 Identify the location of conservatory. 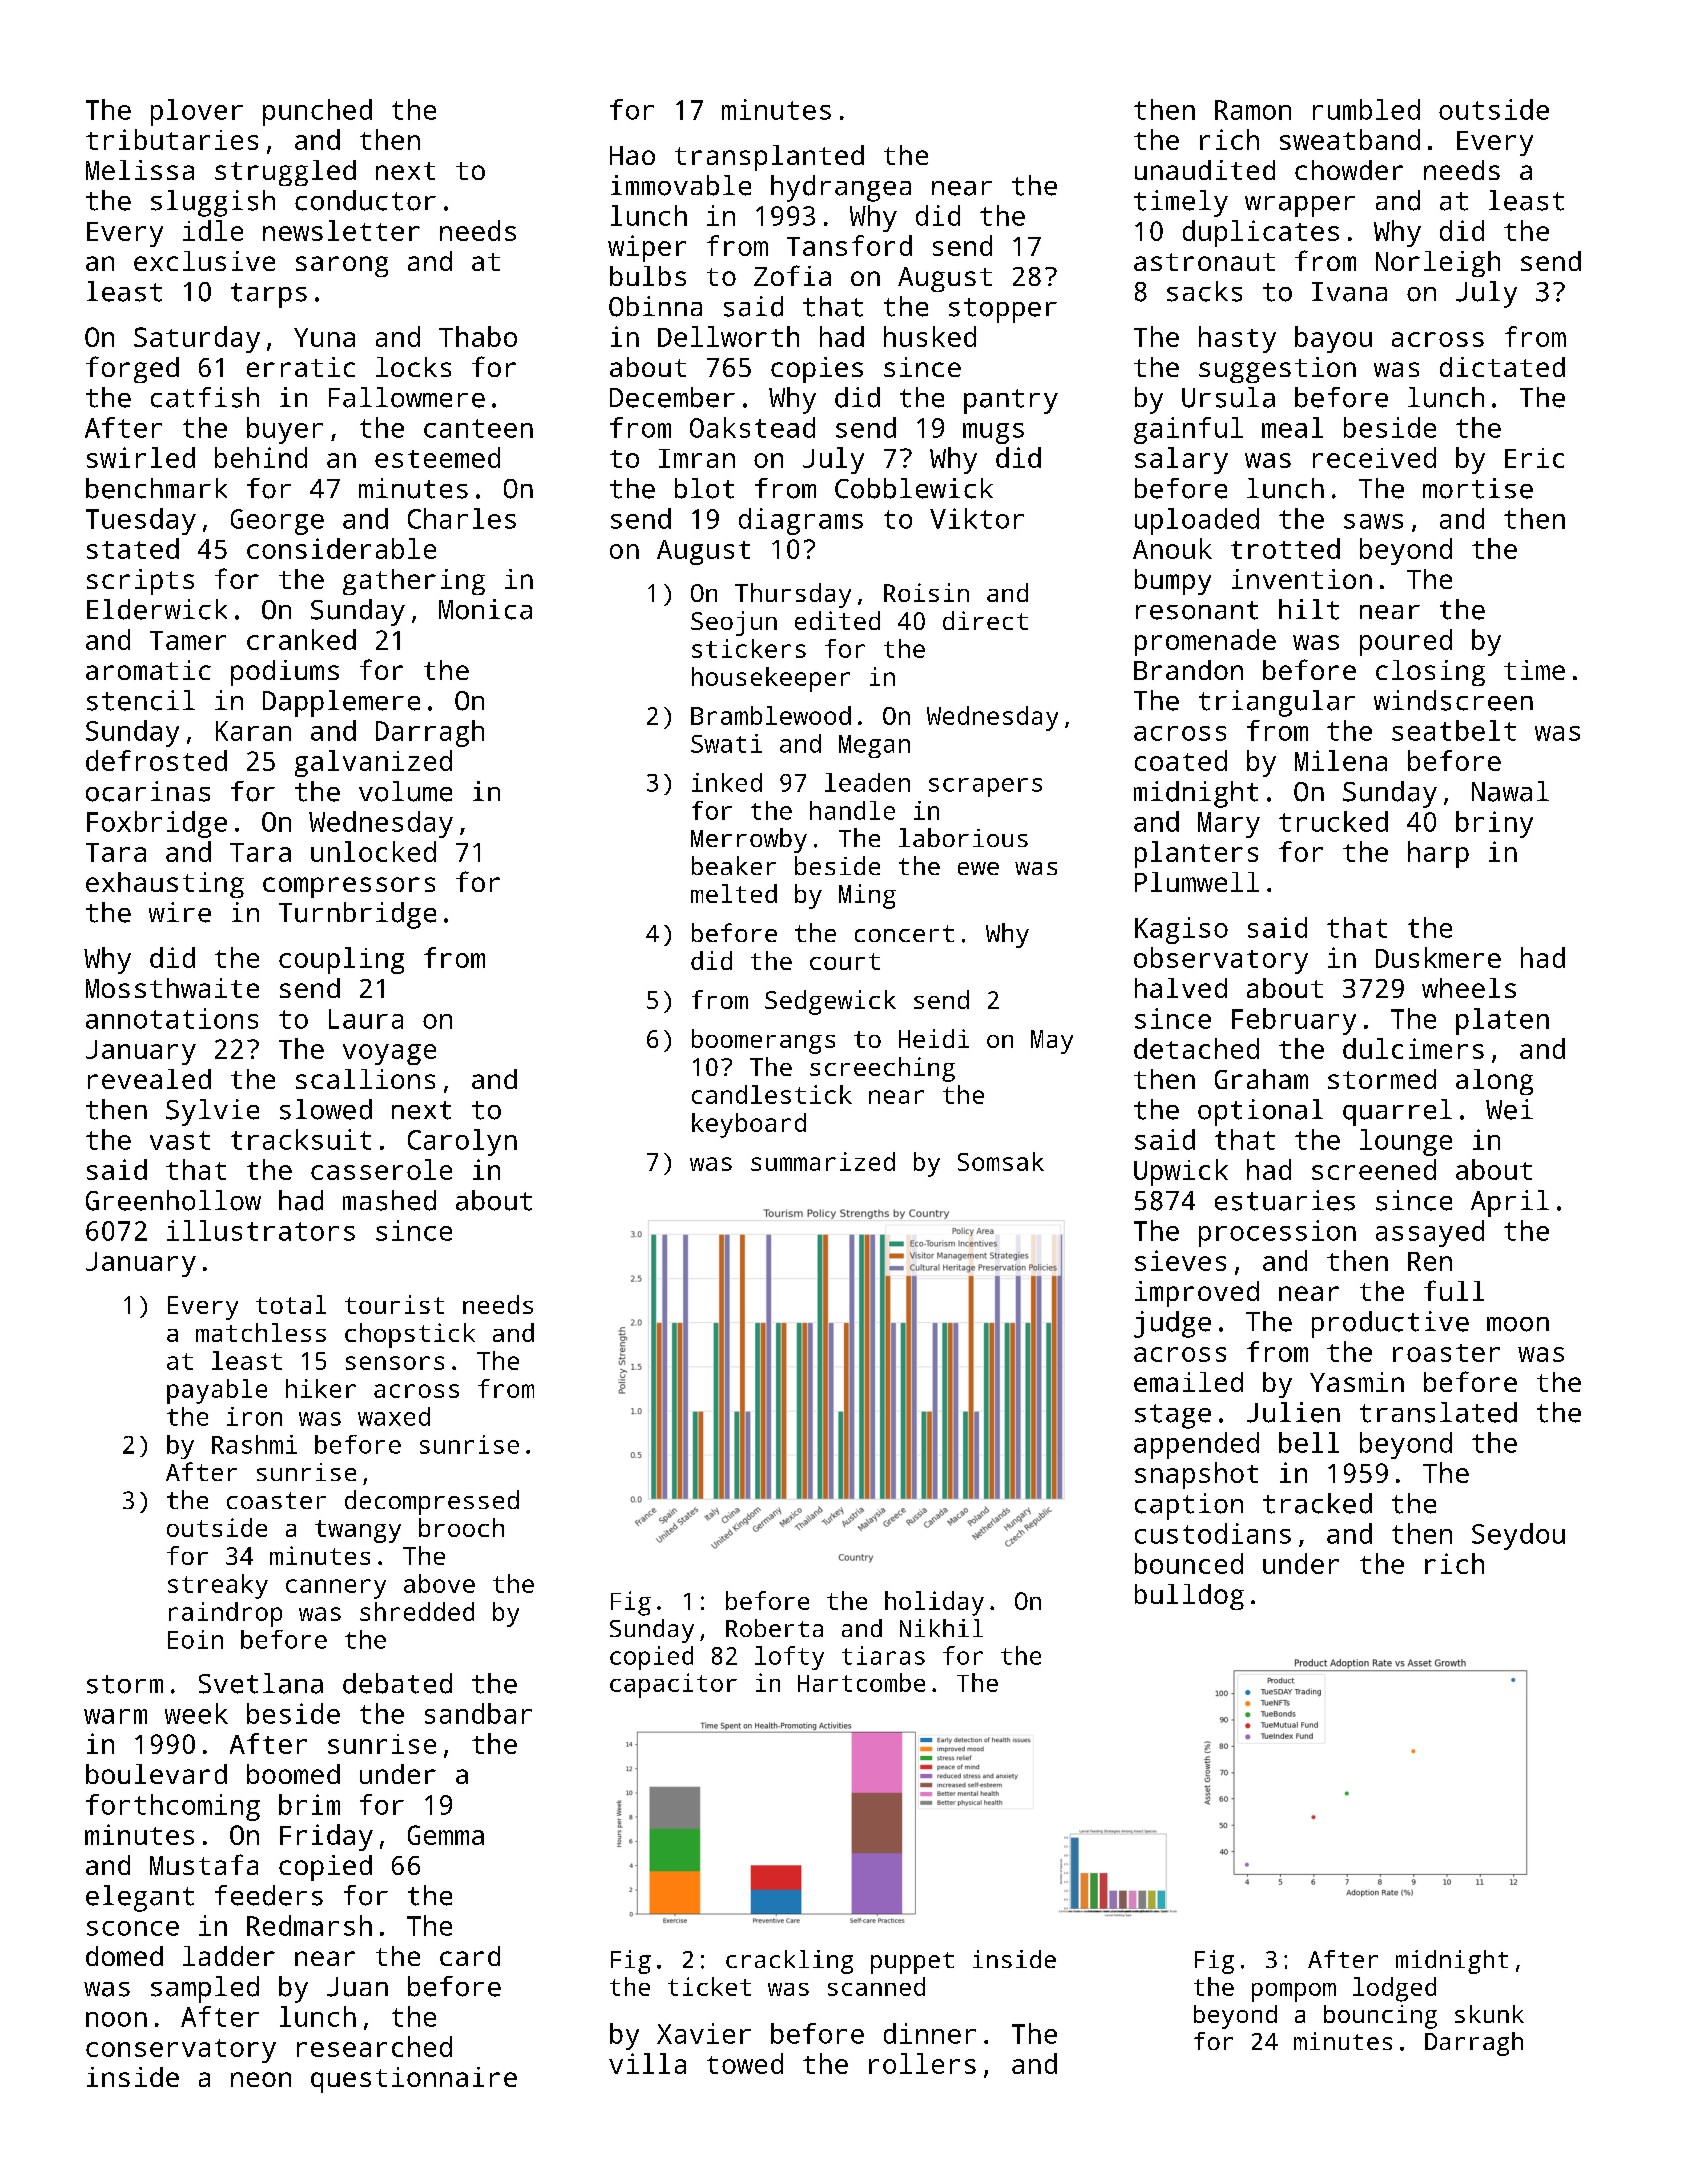
(181, 2051).
